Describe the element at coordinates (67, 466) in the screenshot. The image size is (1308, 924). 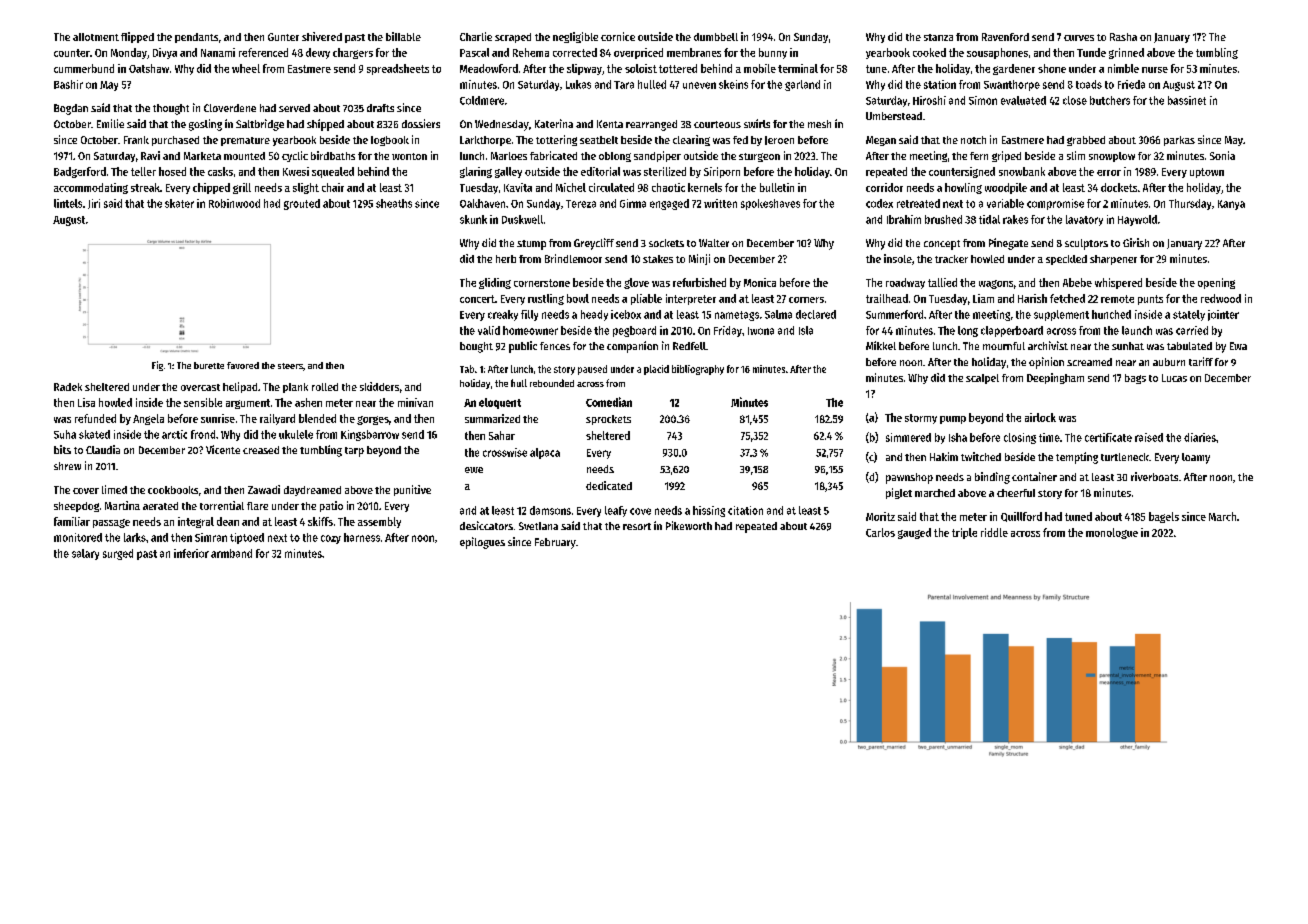
I see `shrew` at that location.
